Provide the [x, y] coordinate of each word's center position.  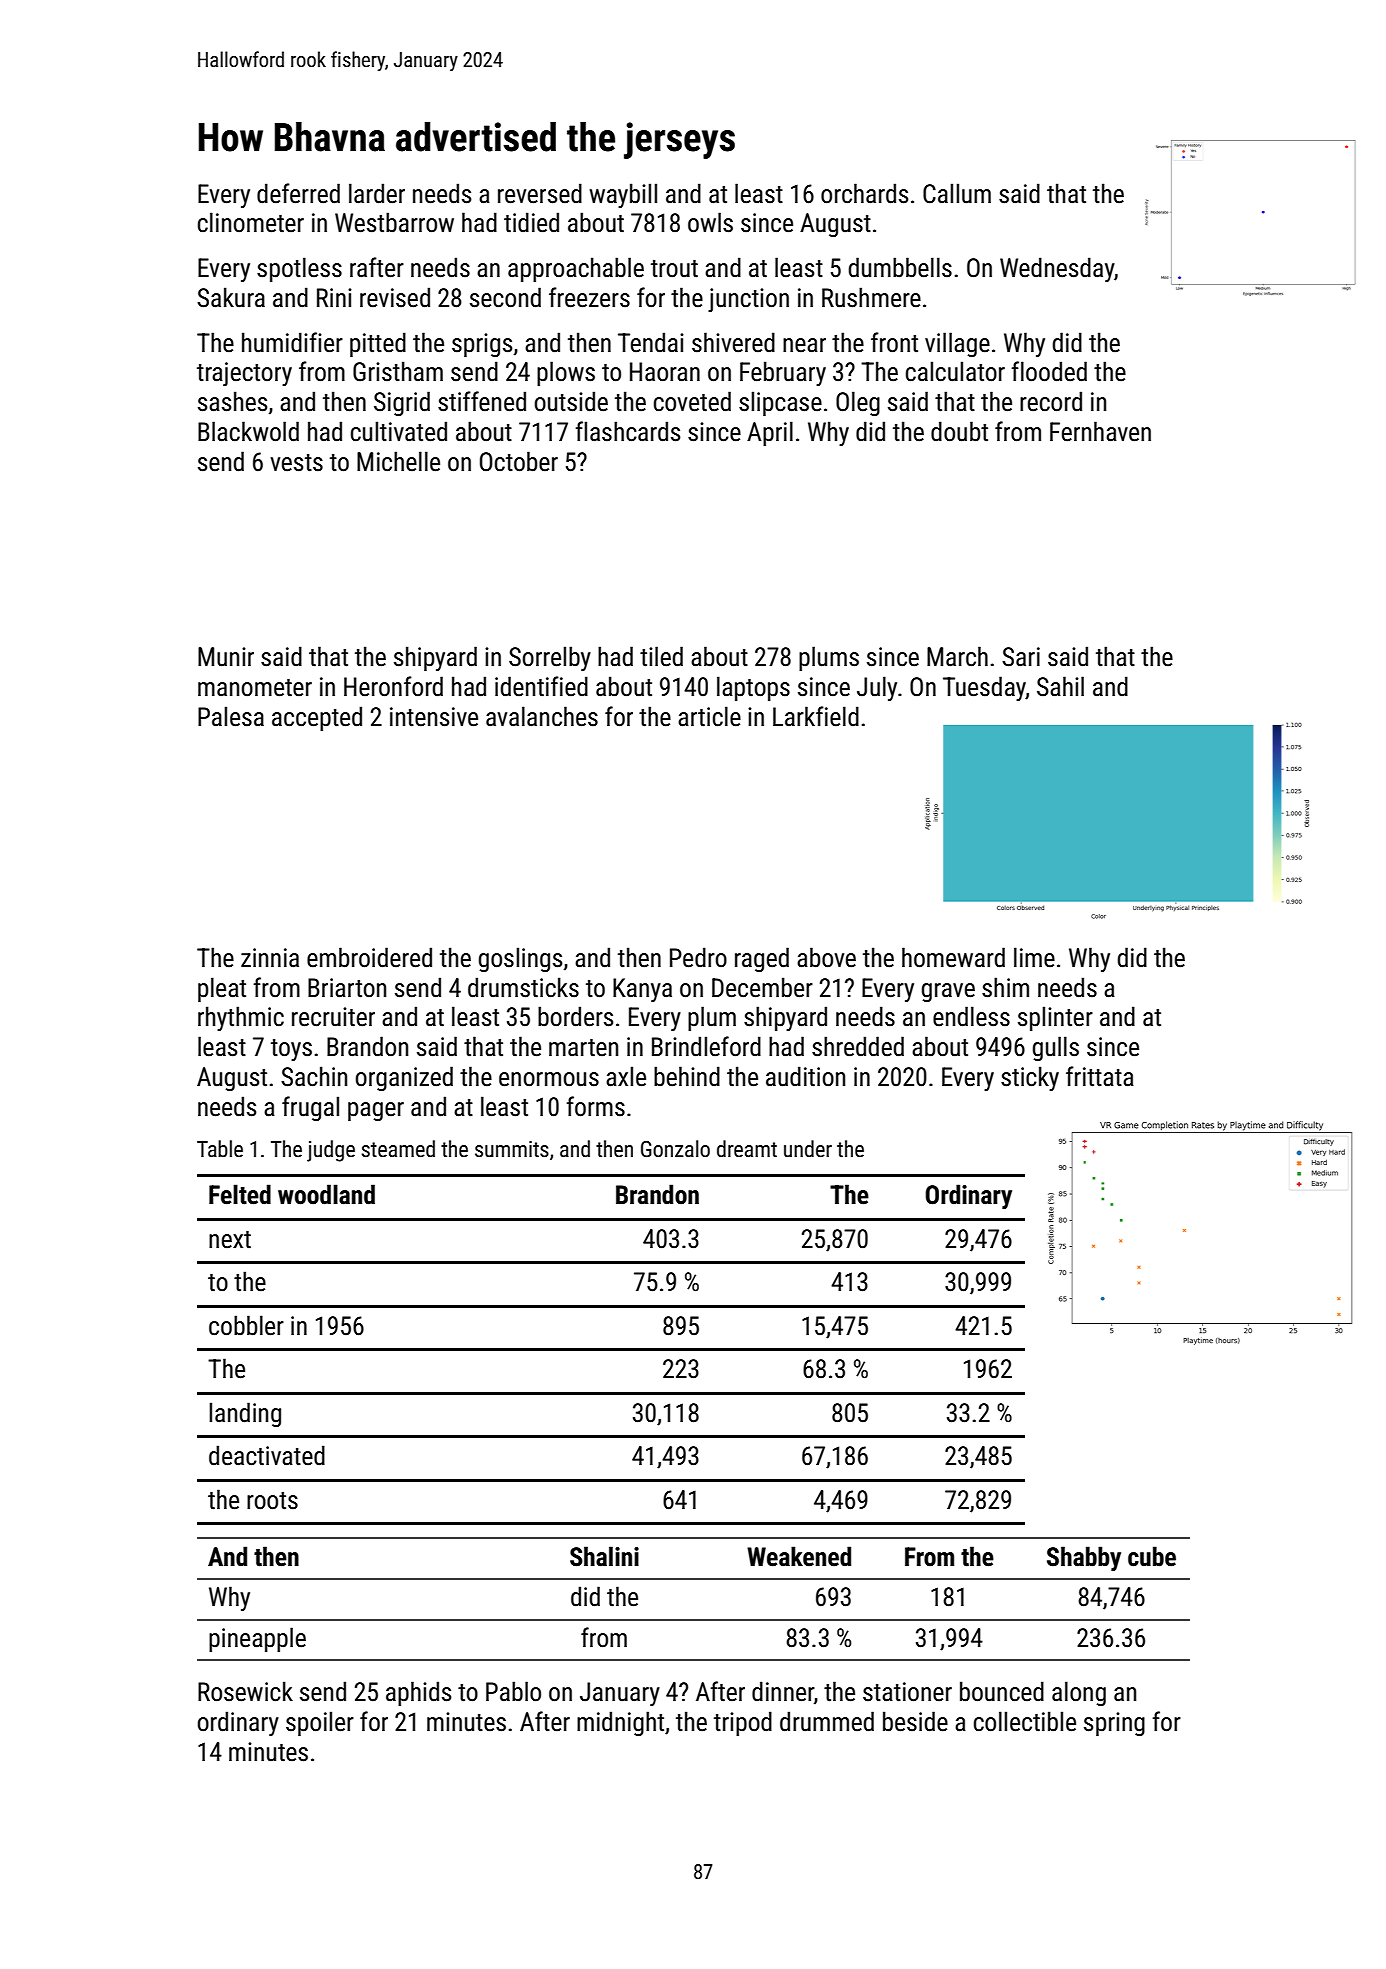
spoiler [320, 1723]
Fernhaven [1100, 431]
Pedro [698, 957]
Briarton [347, 988]
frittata [1100, 1076]
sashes [232, 401]
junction [748, 300]
